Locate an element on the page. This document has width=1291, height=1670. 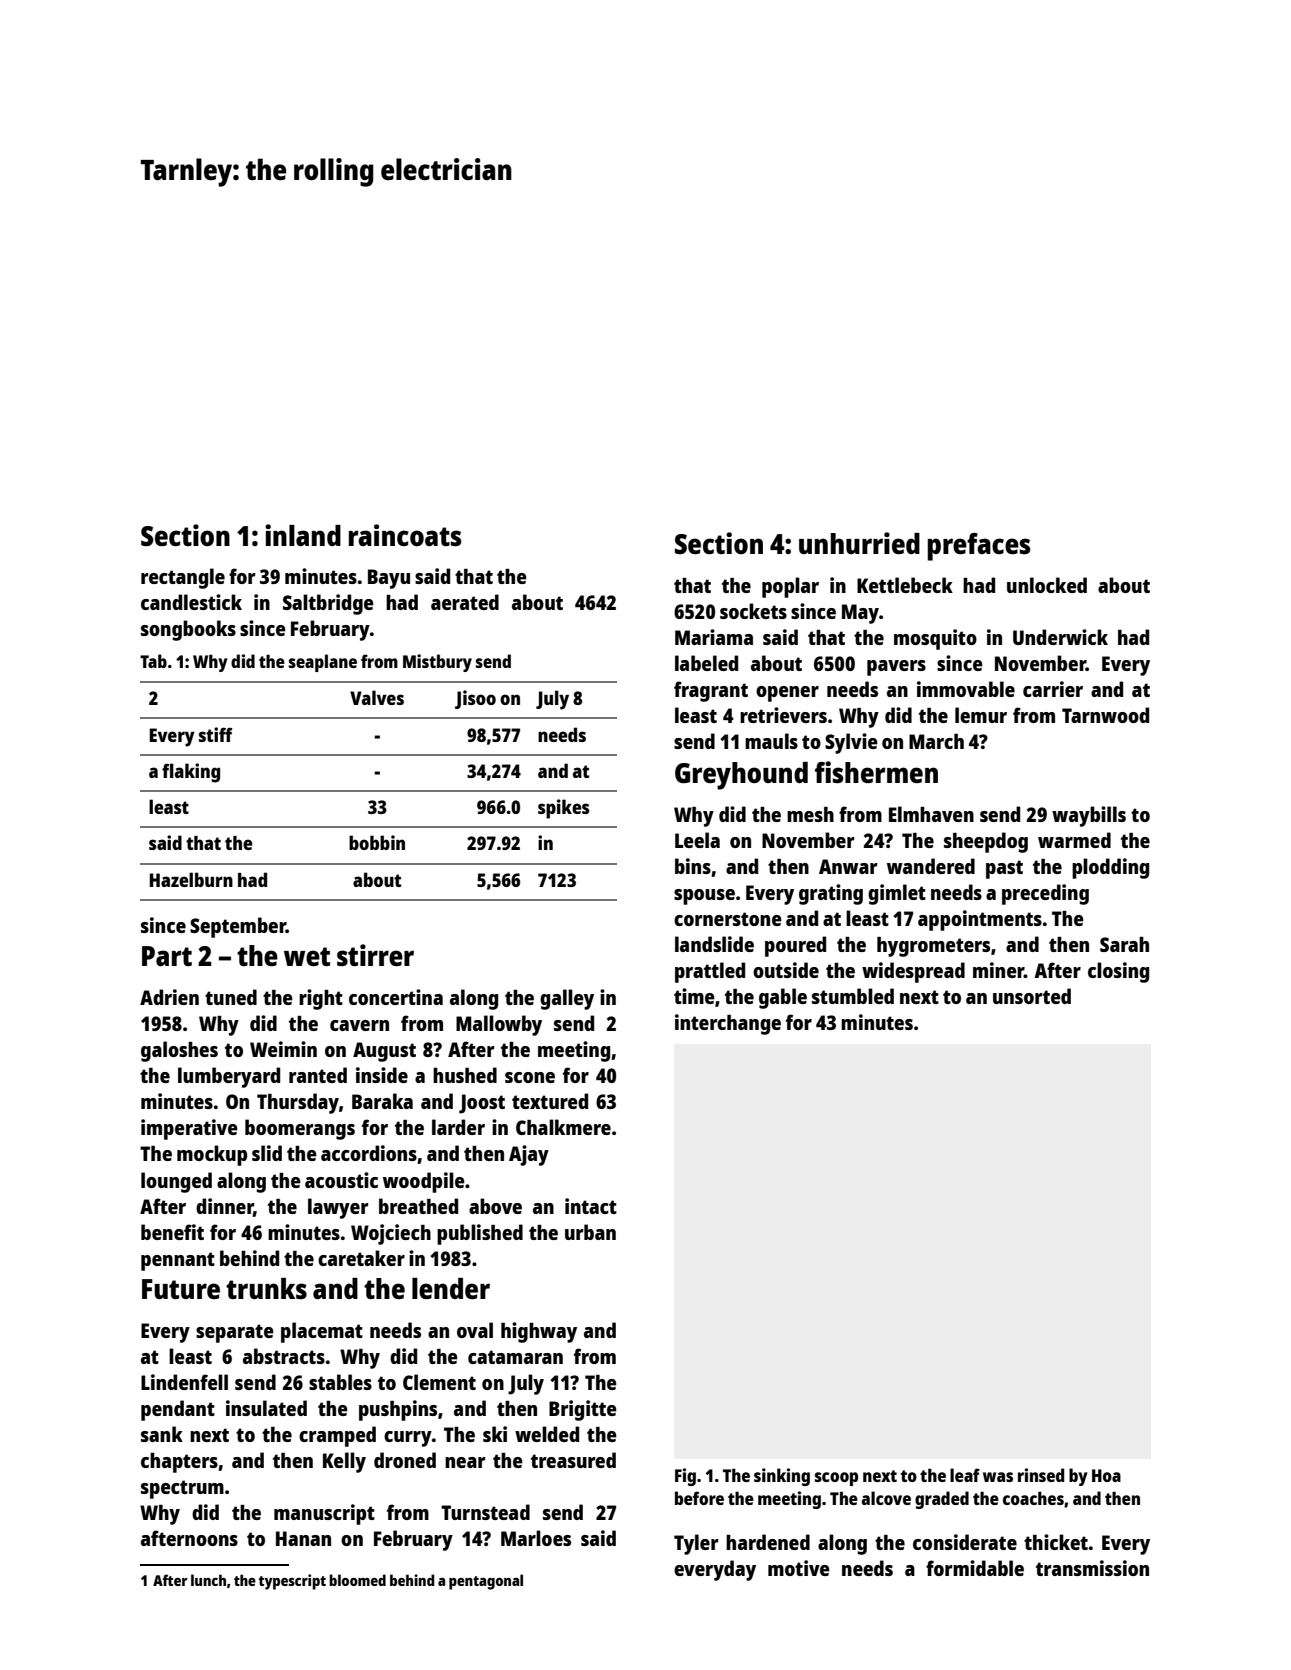
raincoats is located at coordinates (405, 535).
